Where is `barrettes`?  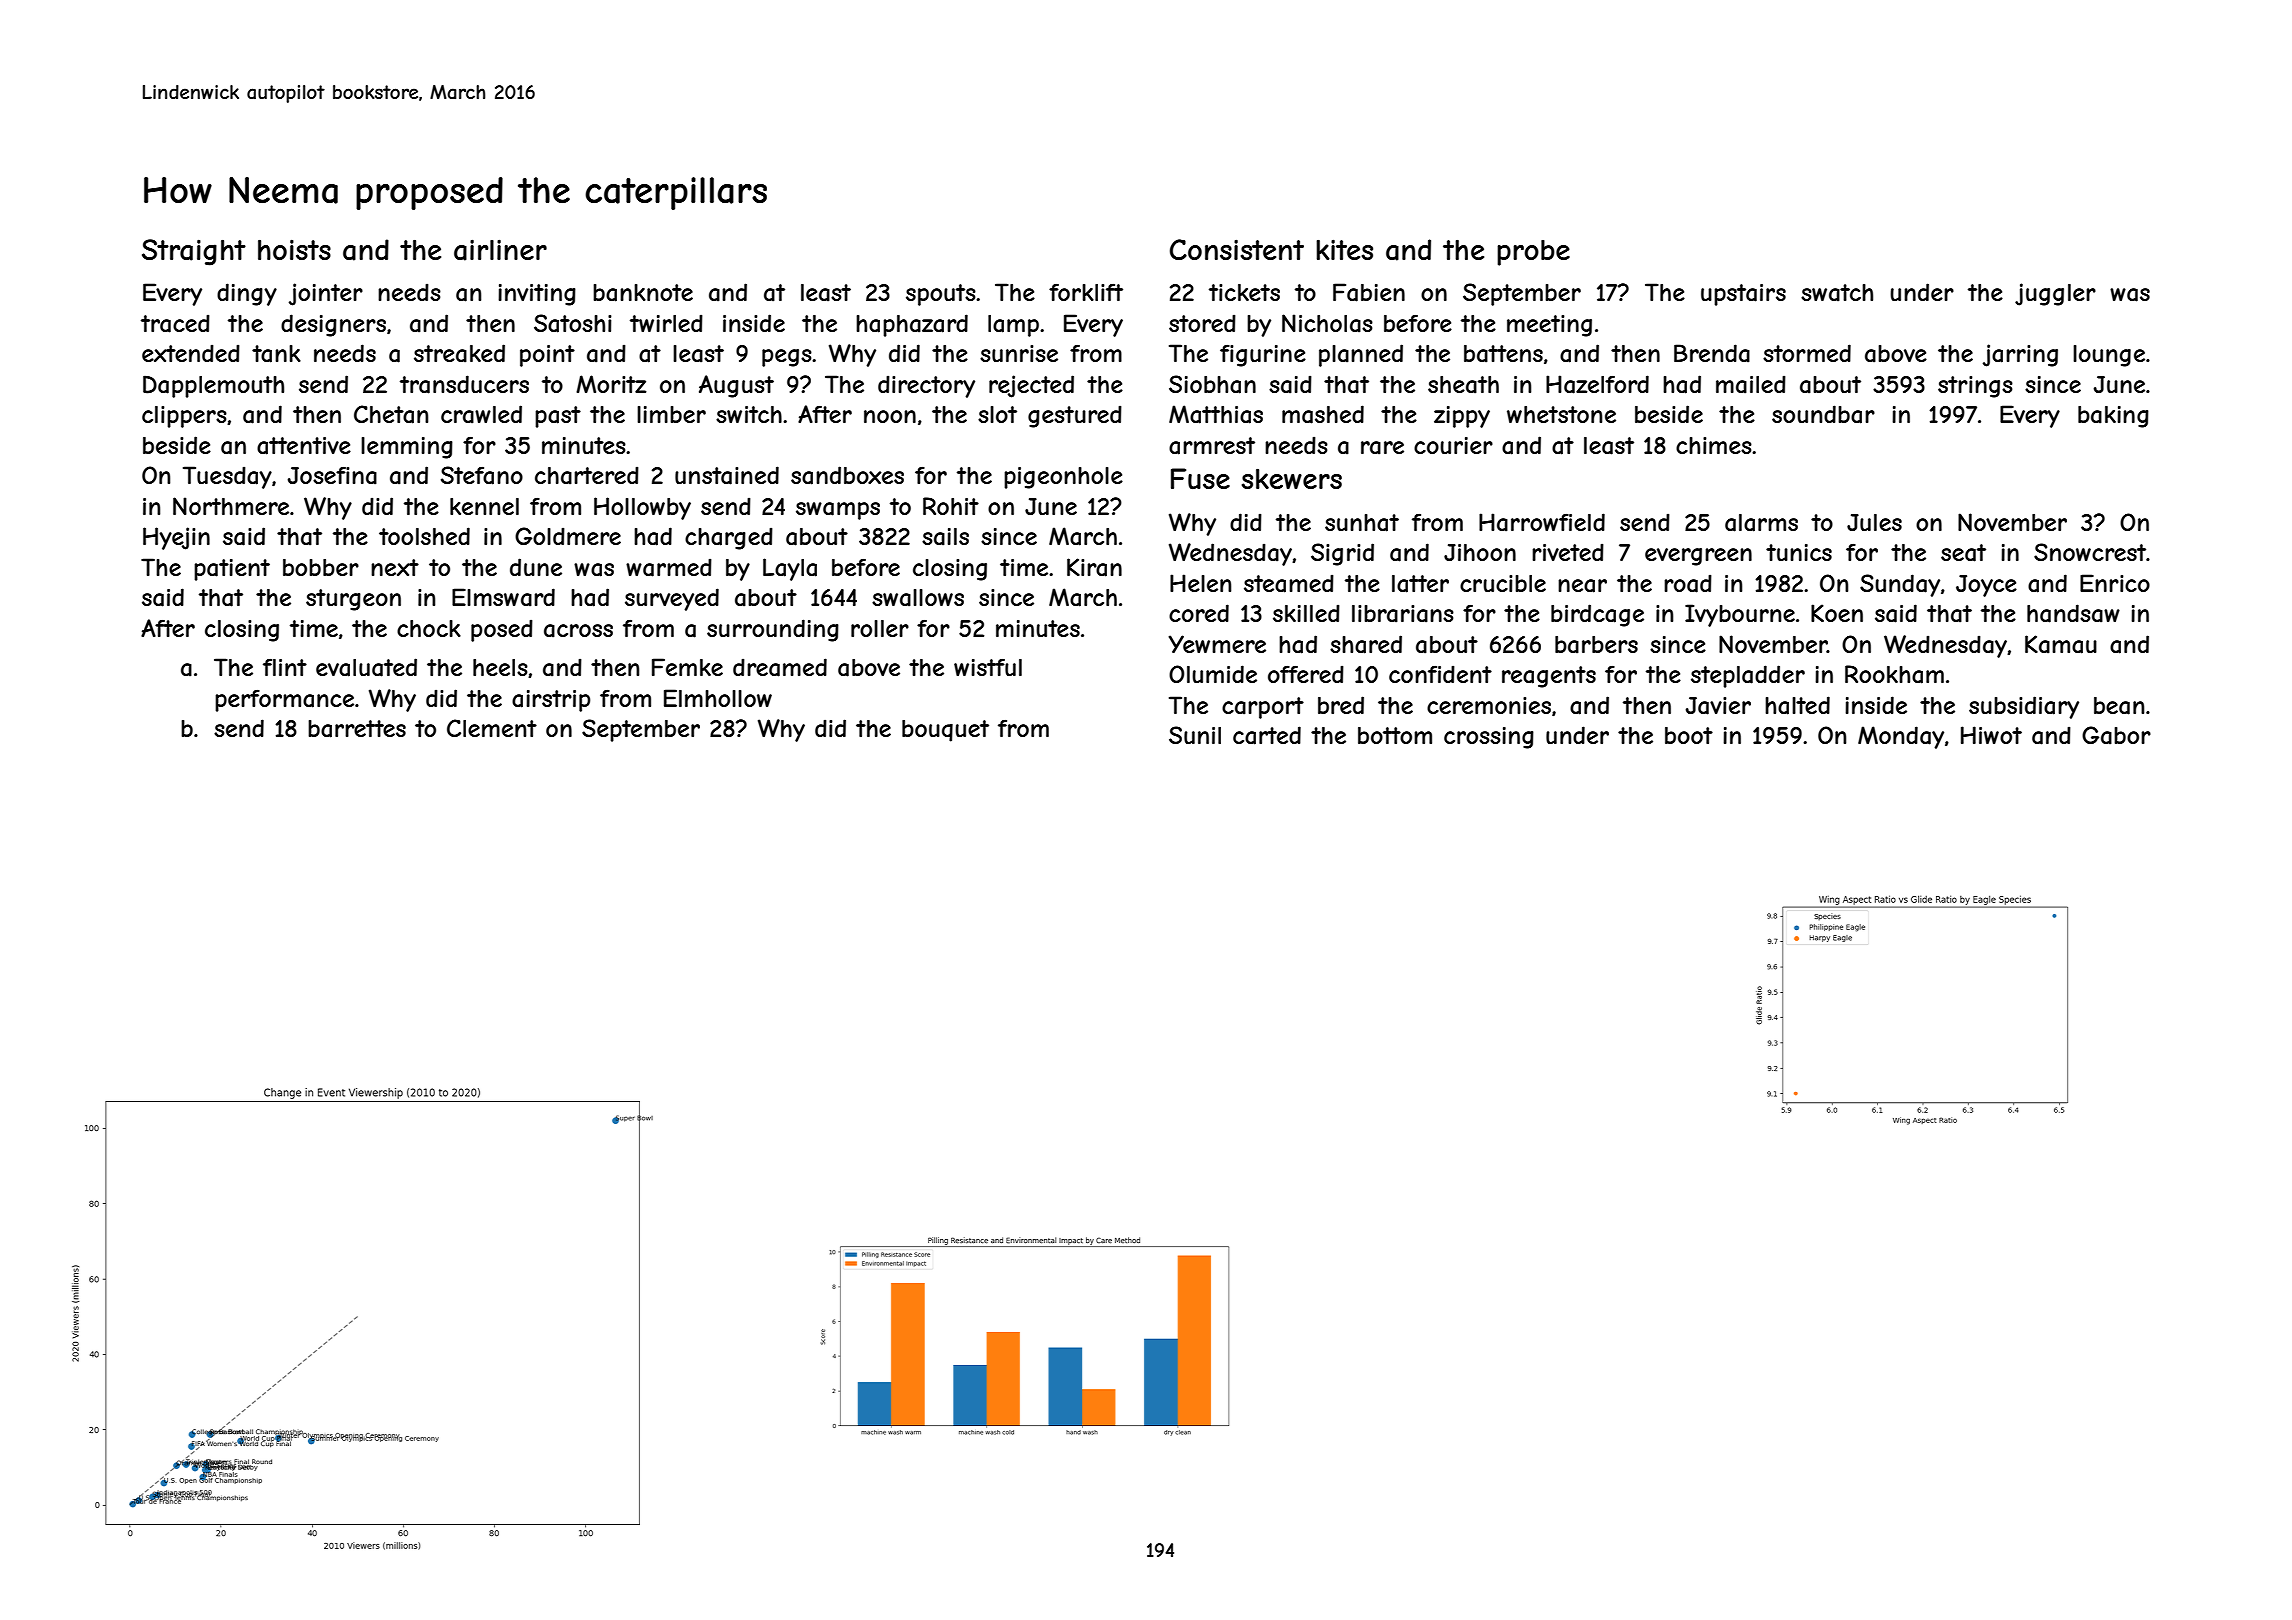
barrettes is located at coordinates (357, 729).
